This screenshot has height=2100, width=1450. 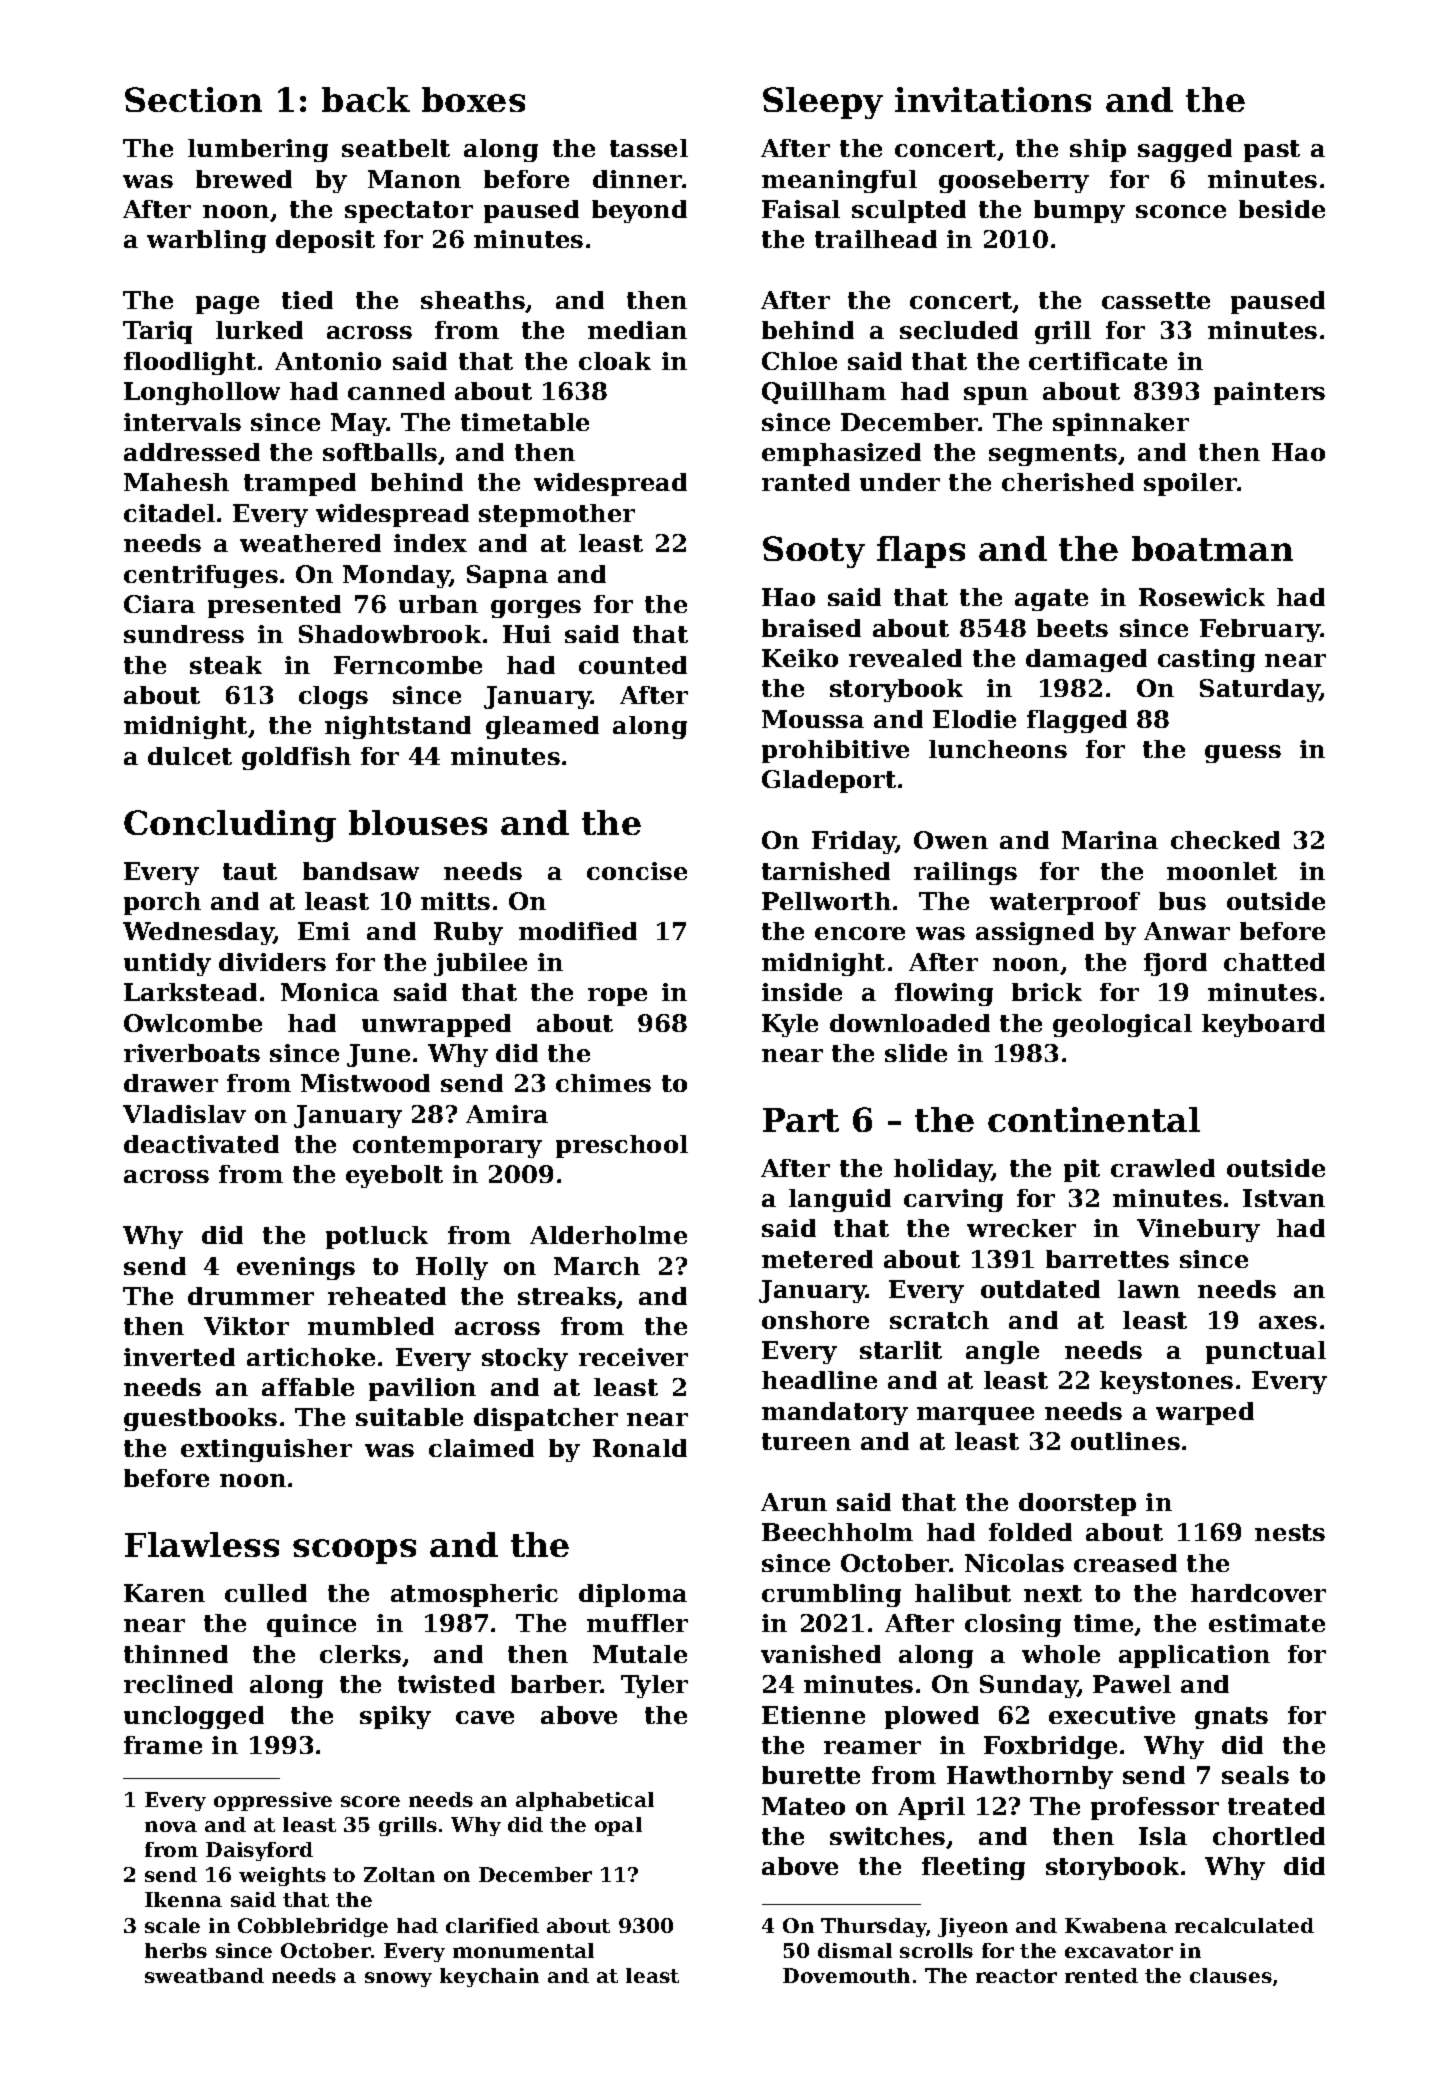 I want to click on keystones, so click(x=1166, y=1382).
